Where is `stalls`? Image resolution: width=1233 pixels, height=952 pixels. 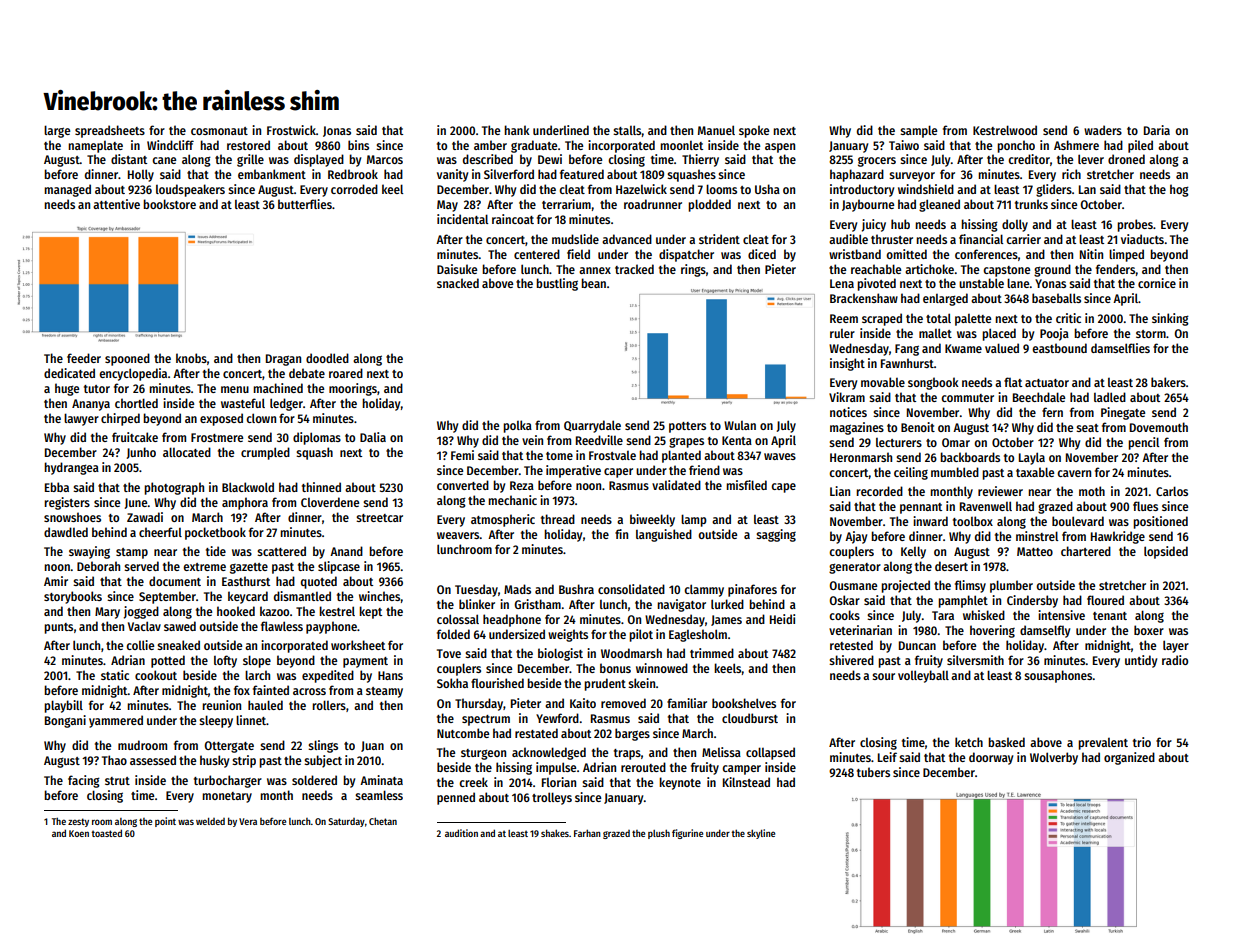
stalls is located at coordinates (627, 130).
